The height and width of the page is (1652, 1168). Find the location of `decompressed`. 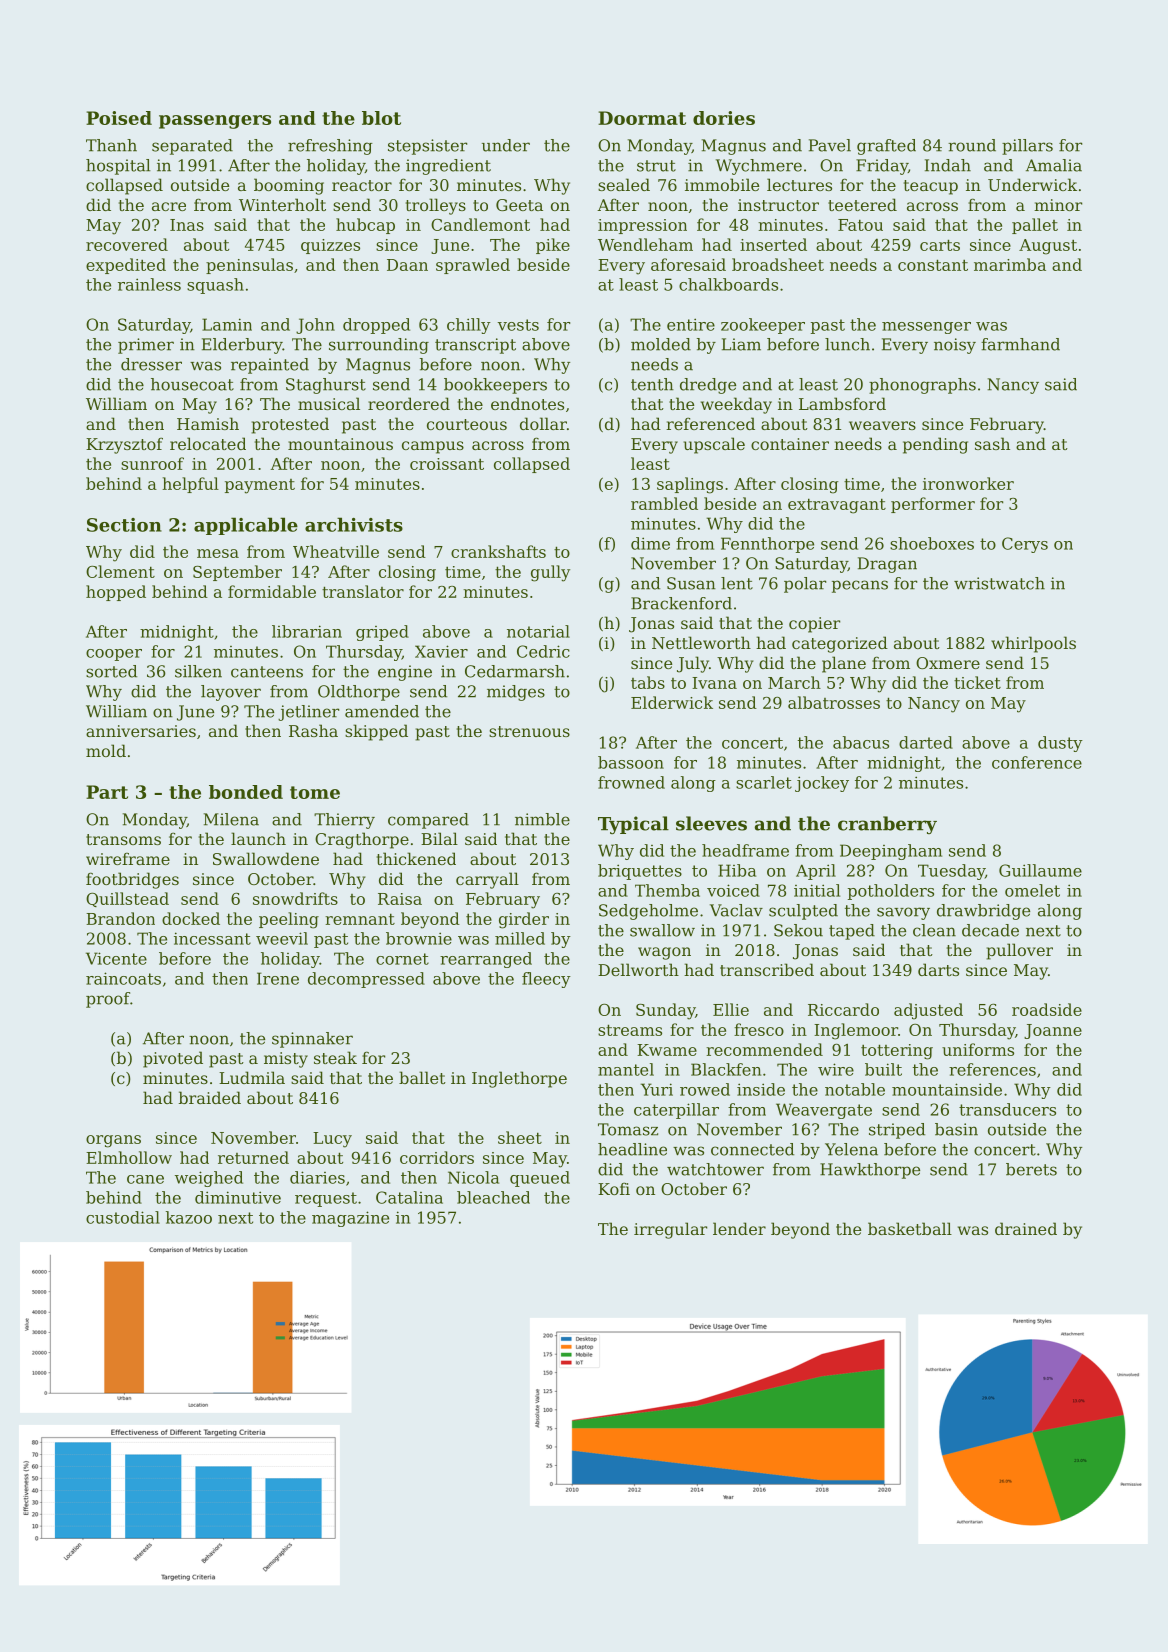

decompressed is located at coordinates (366, 980).
